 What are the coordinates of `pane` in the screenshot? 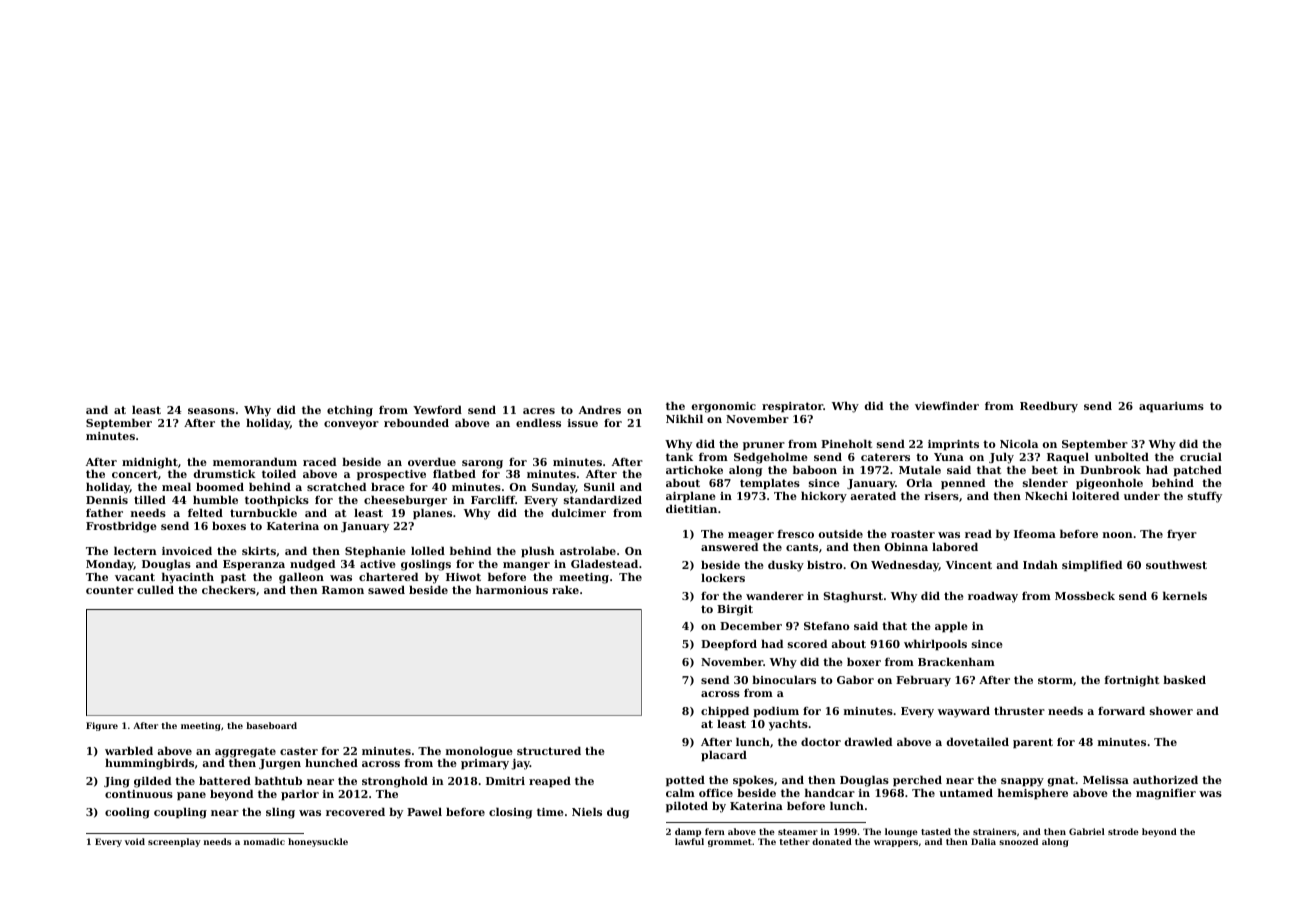 It's located at (191, 796).
